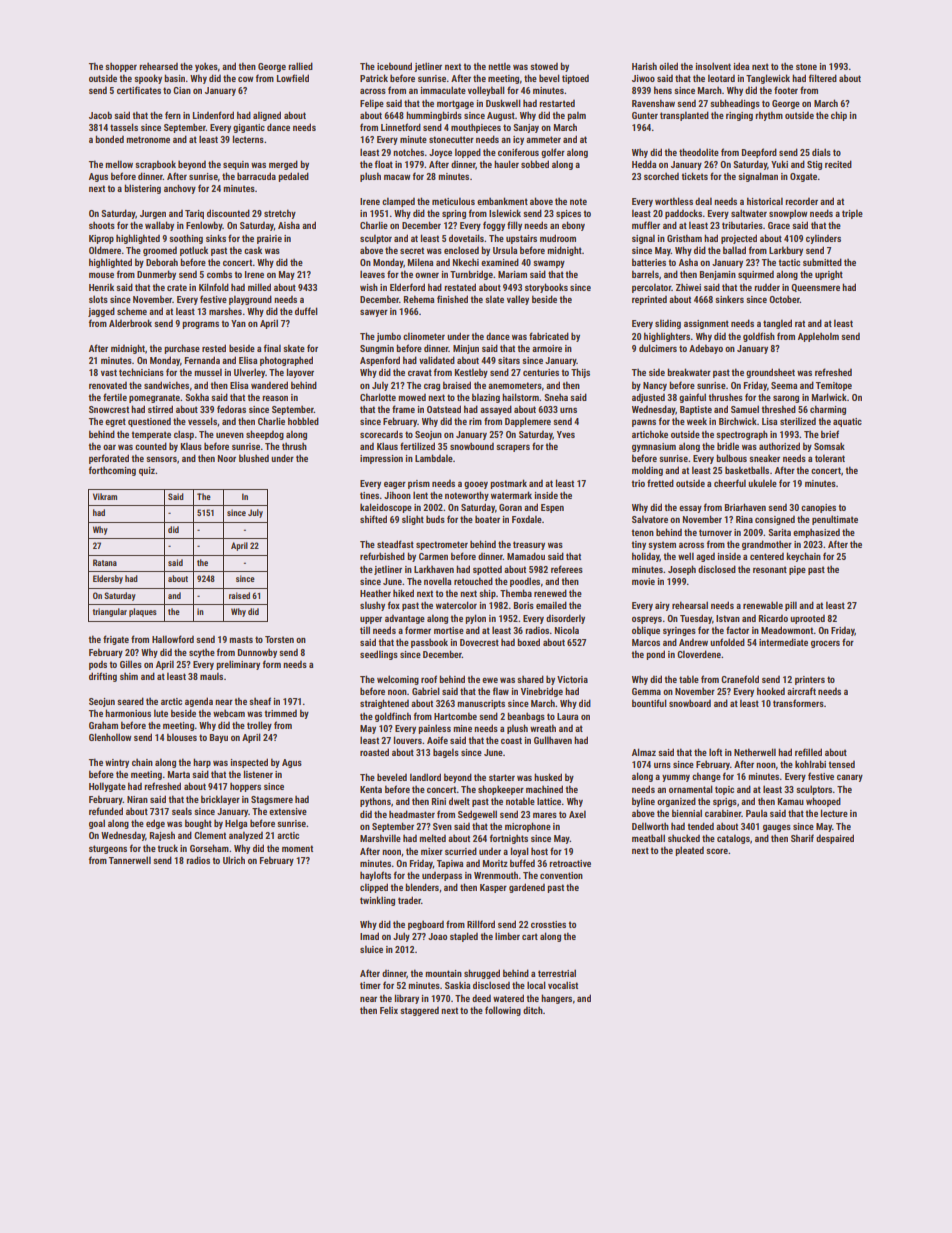 The width and height of the image is (952, 1233). I want to click on Aoife, so click(437, 740).
